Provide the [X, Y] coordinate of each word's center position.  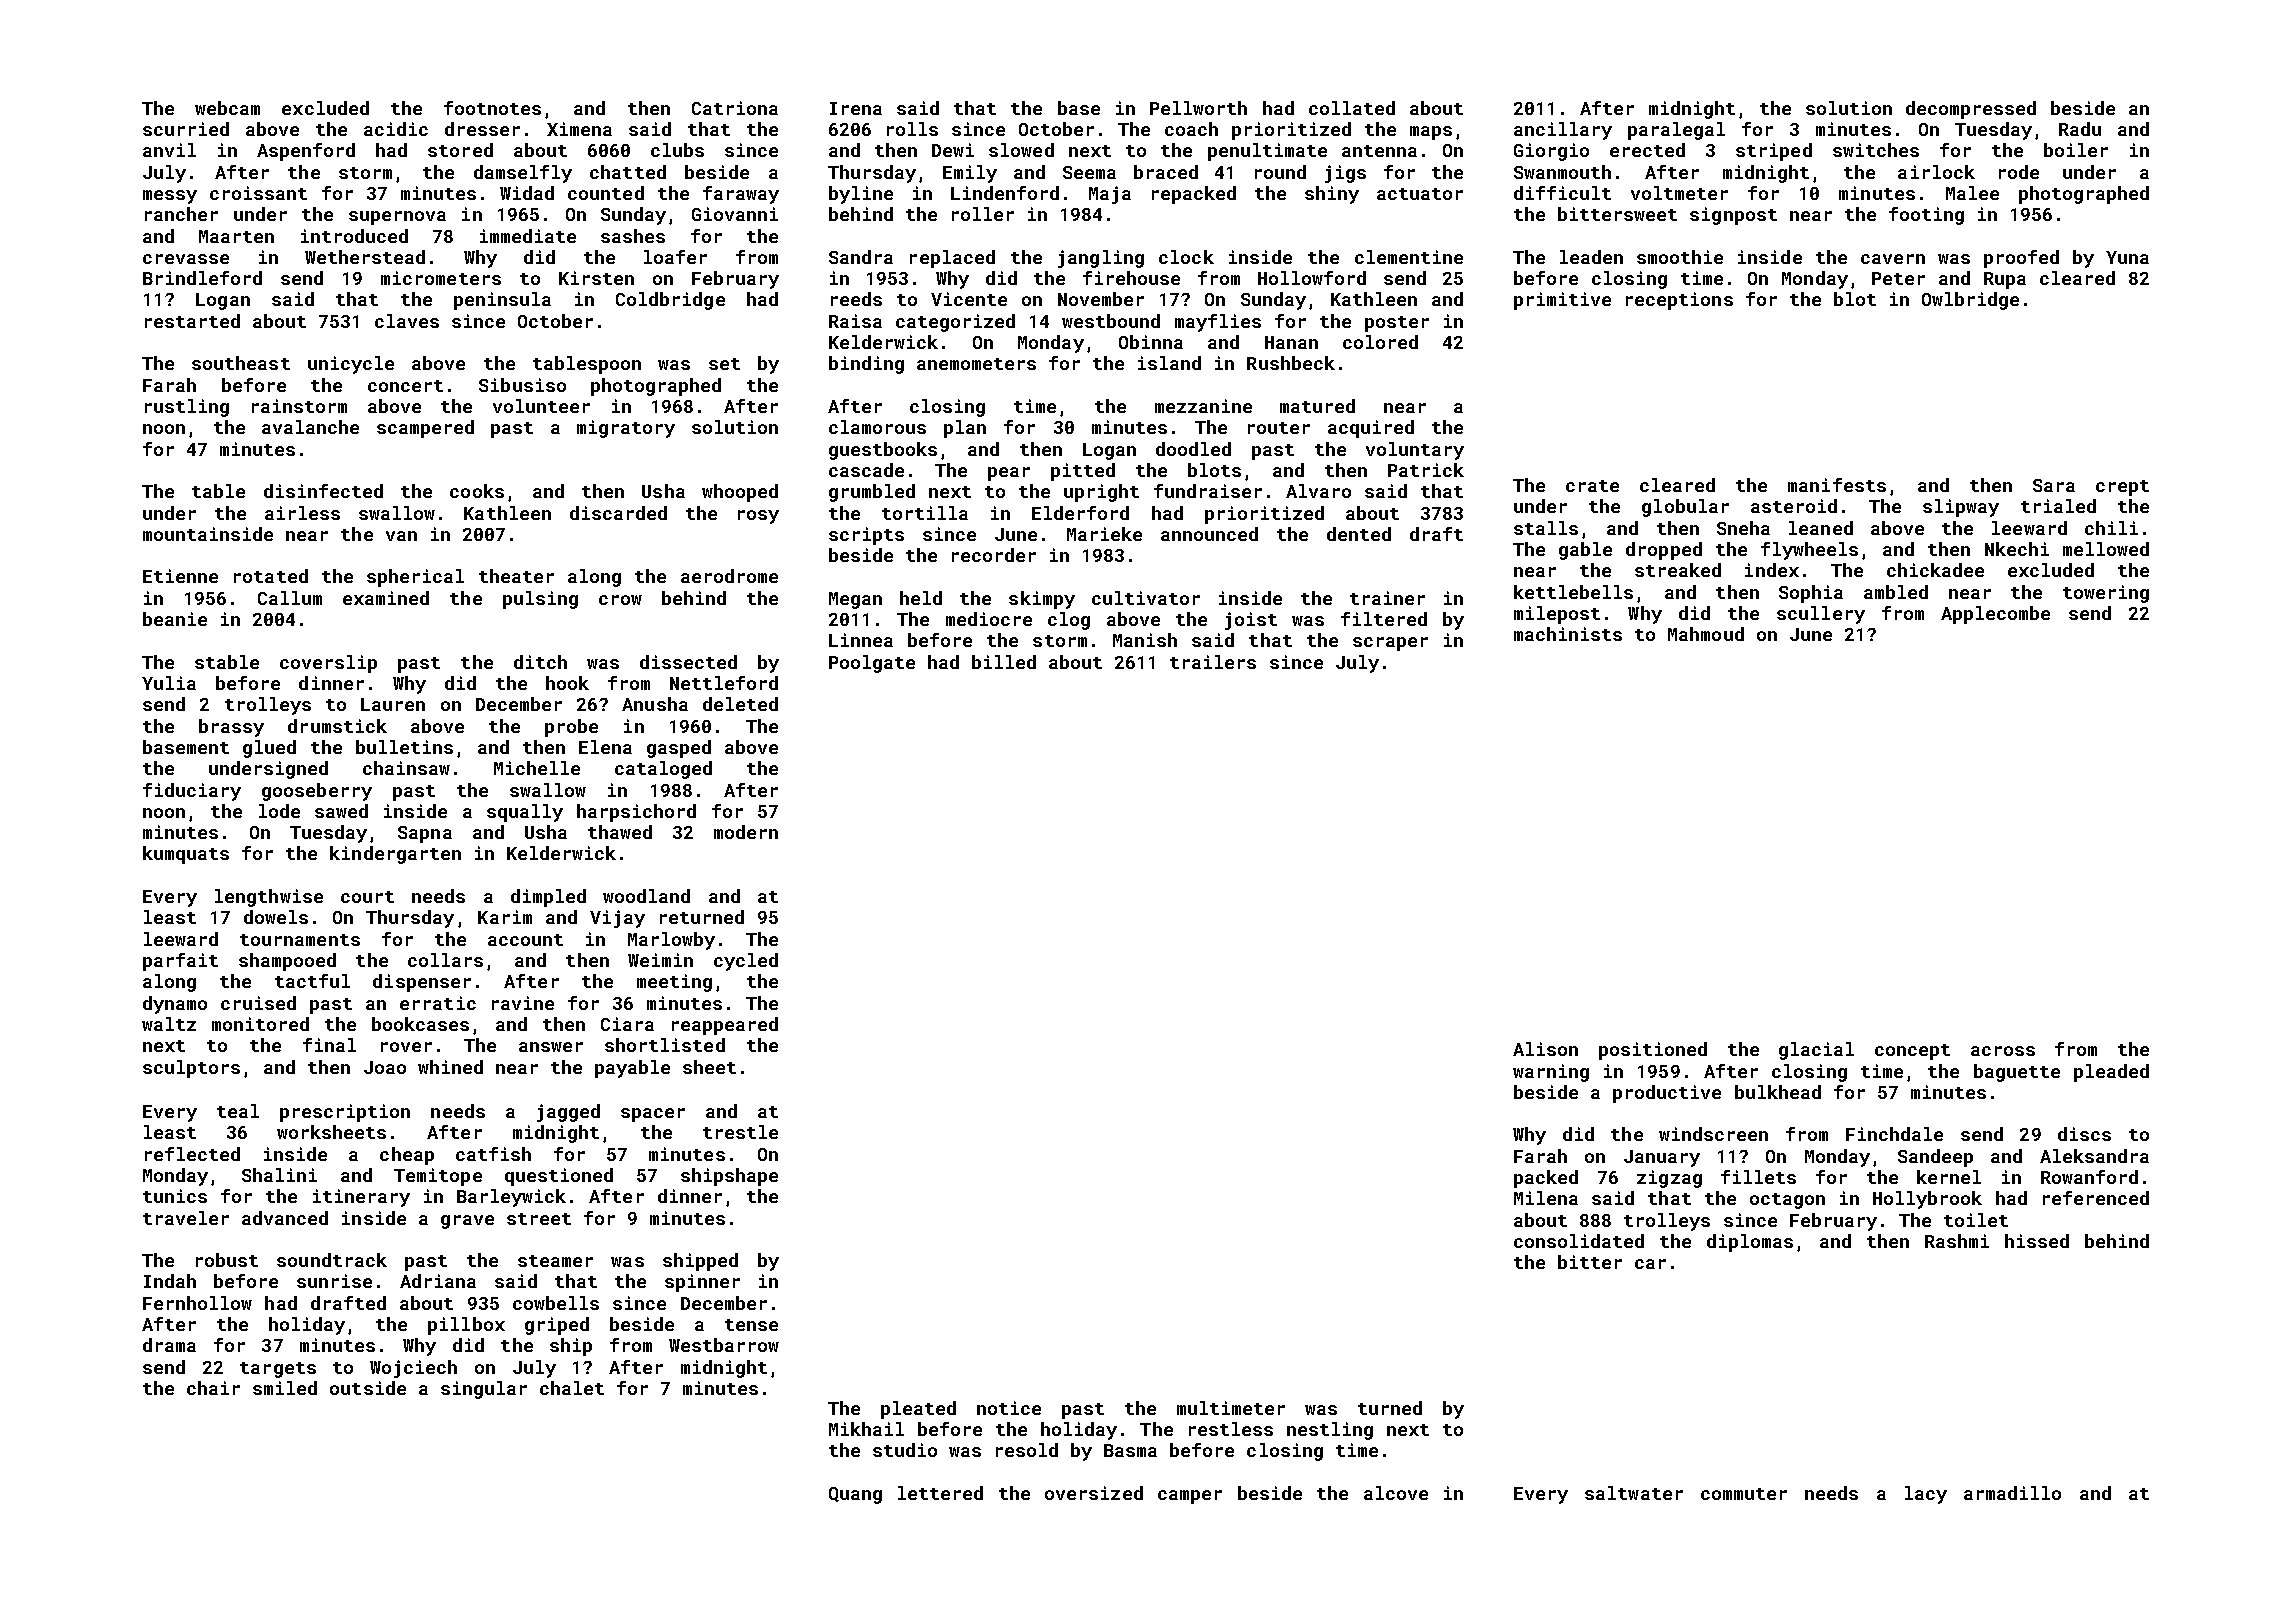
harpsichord [636, 813]
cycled [746, 962]
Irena [856, 108]
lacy [1926, 1495]
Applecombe [1995, 615]
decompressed [1971, 110]
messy [170, 197]
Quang [855, 1495]
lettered [940, 1493]
